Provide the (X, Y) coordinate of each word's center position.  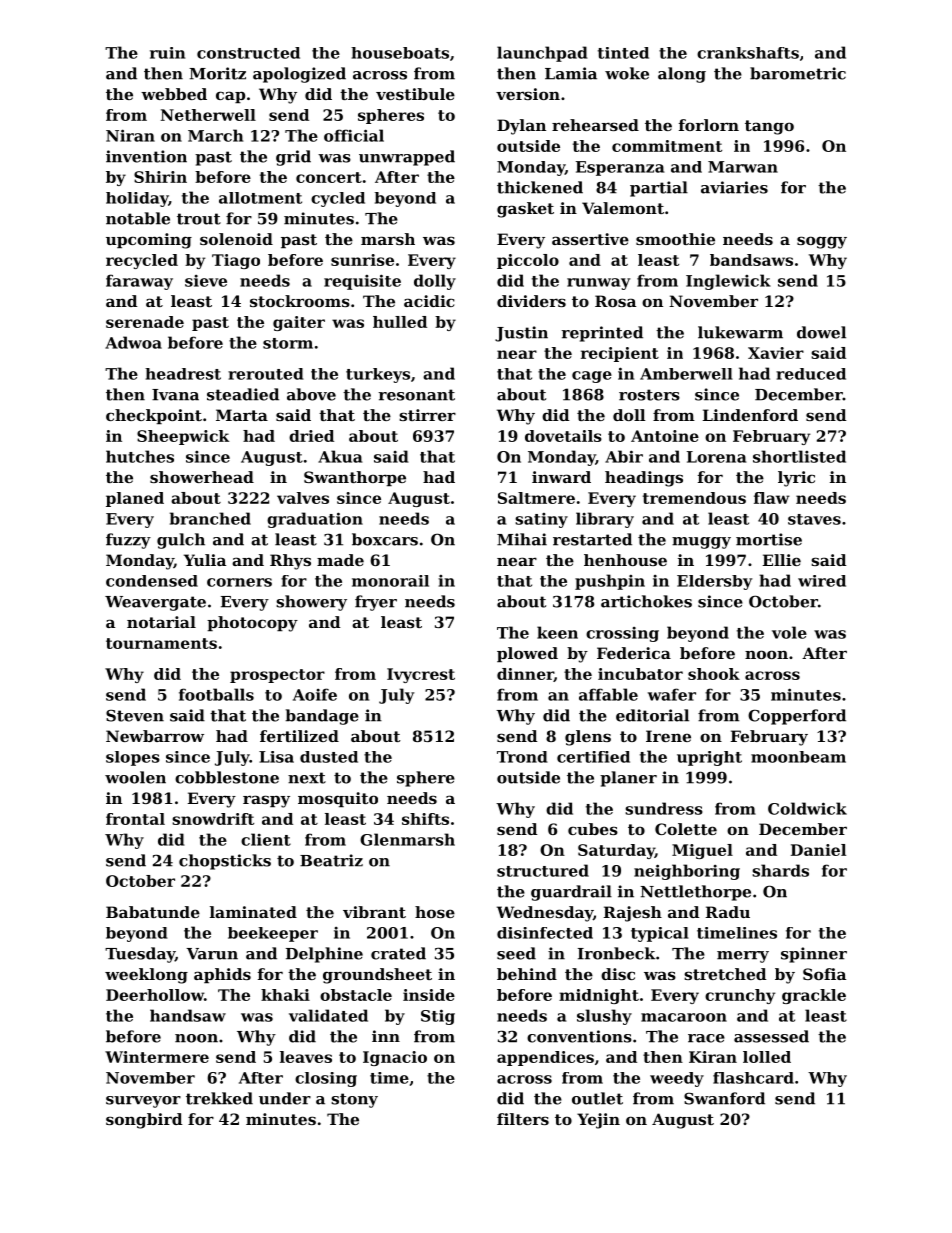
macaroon (684, 1017)
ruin (167, 53)
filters (523, 1119)
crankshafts (748, 53)
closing (326, 1079)
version (528, 94)
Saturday (616, 851)
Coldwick (807, 808)
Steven (135, 715)
